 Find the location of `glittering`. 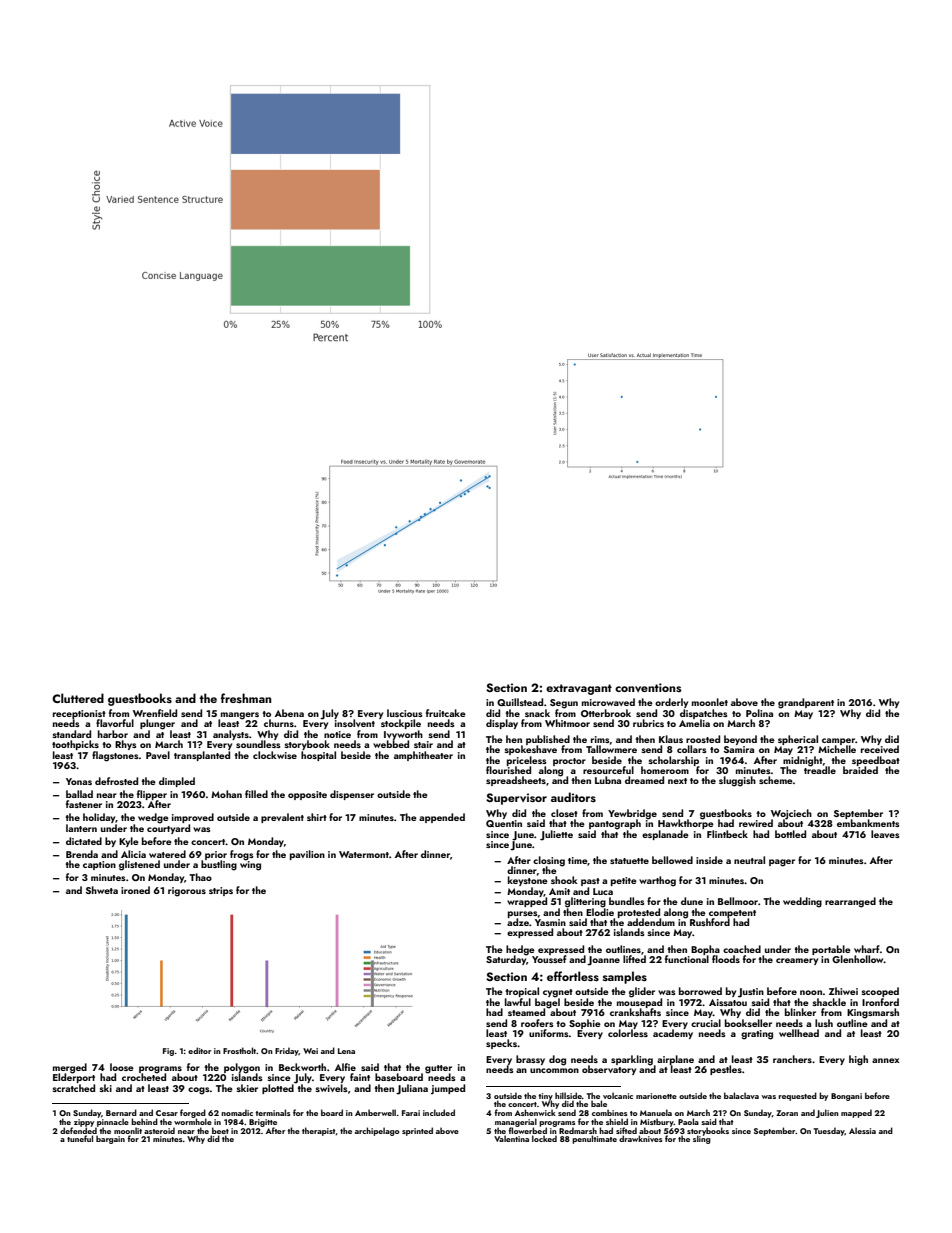

glittering is located at coordinates (585, 902).
